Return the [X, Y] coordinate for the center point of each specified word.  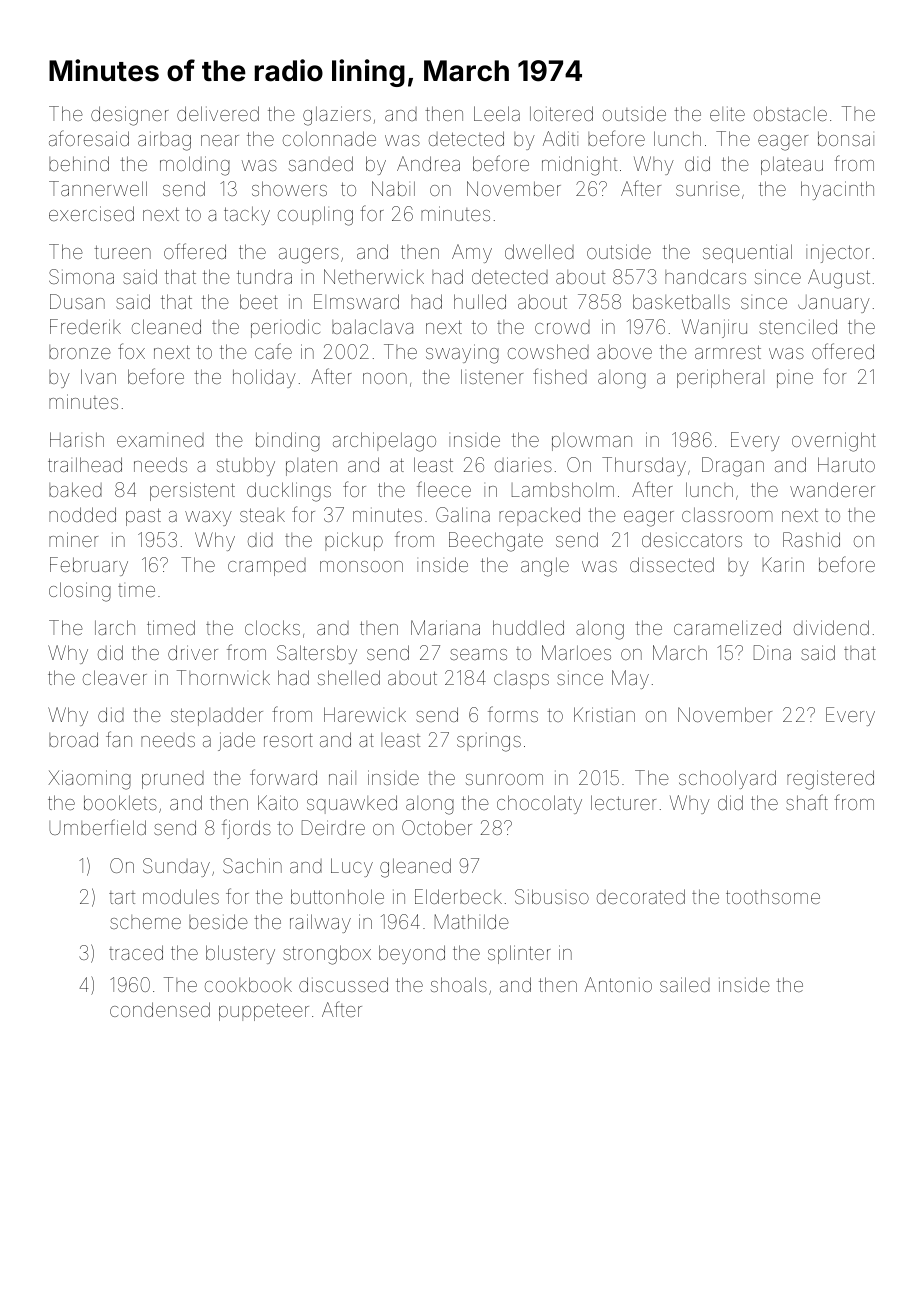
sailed [685, 984]
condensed [160, 1009]
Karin [783, 564]
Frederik [85, 326]
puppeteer [264, 1012]
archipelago [384, 442]
